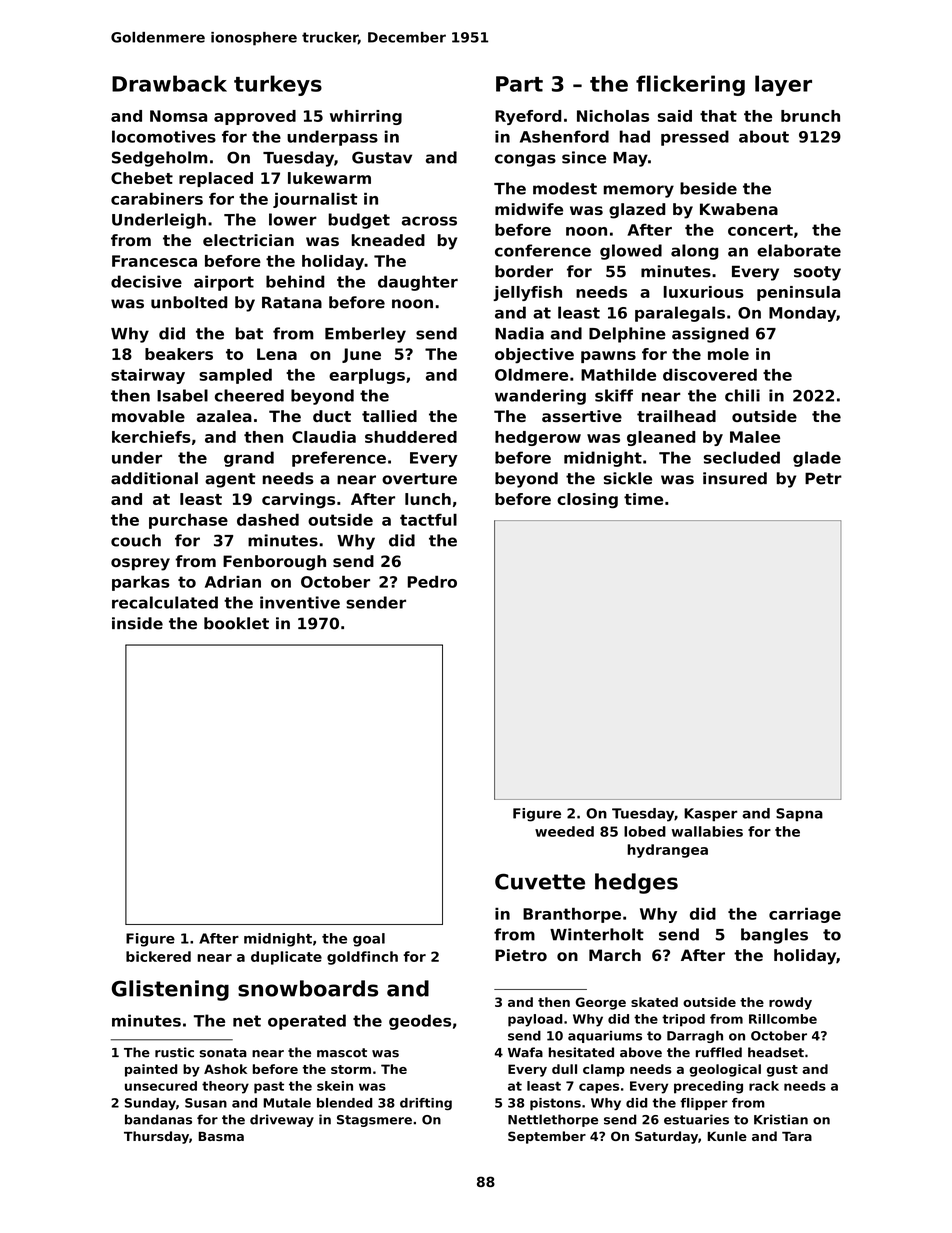 Image resolution: width=952 pixels, height=1233 pixels. I want to click on Tara, so click(797, 1136).
